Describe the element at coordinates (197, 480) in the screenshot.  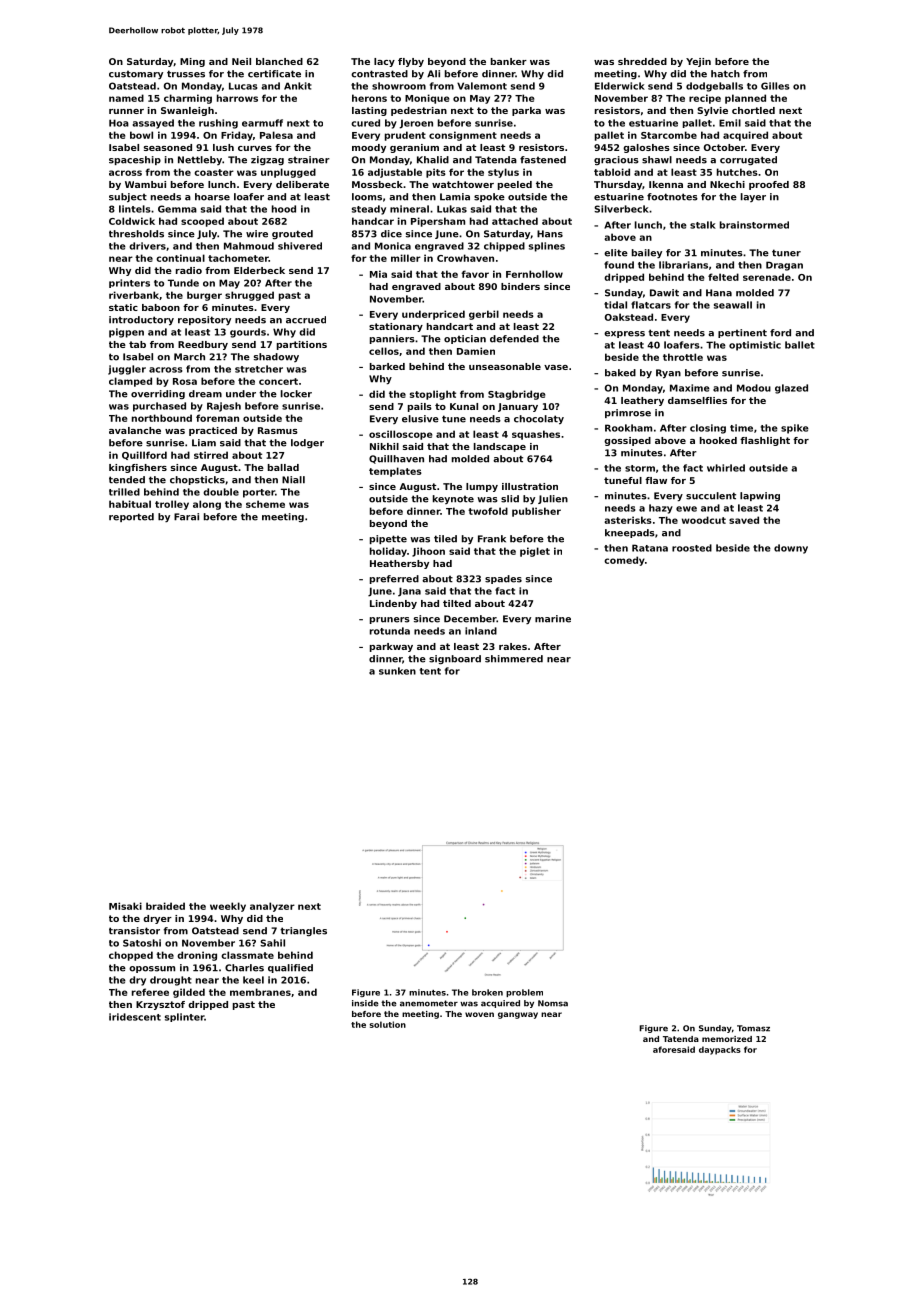
I see `chopsticks` at that location.
